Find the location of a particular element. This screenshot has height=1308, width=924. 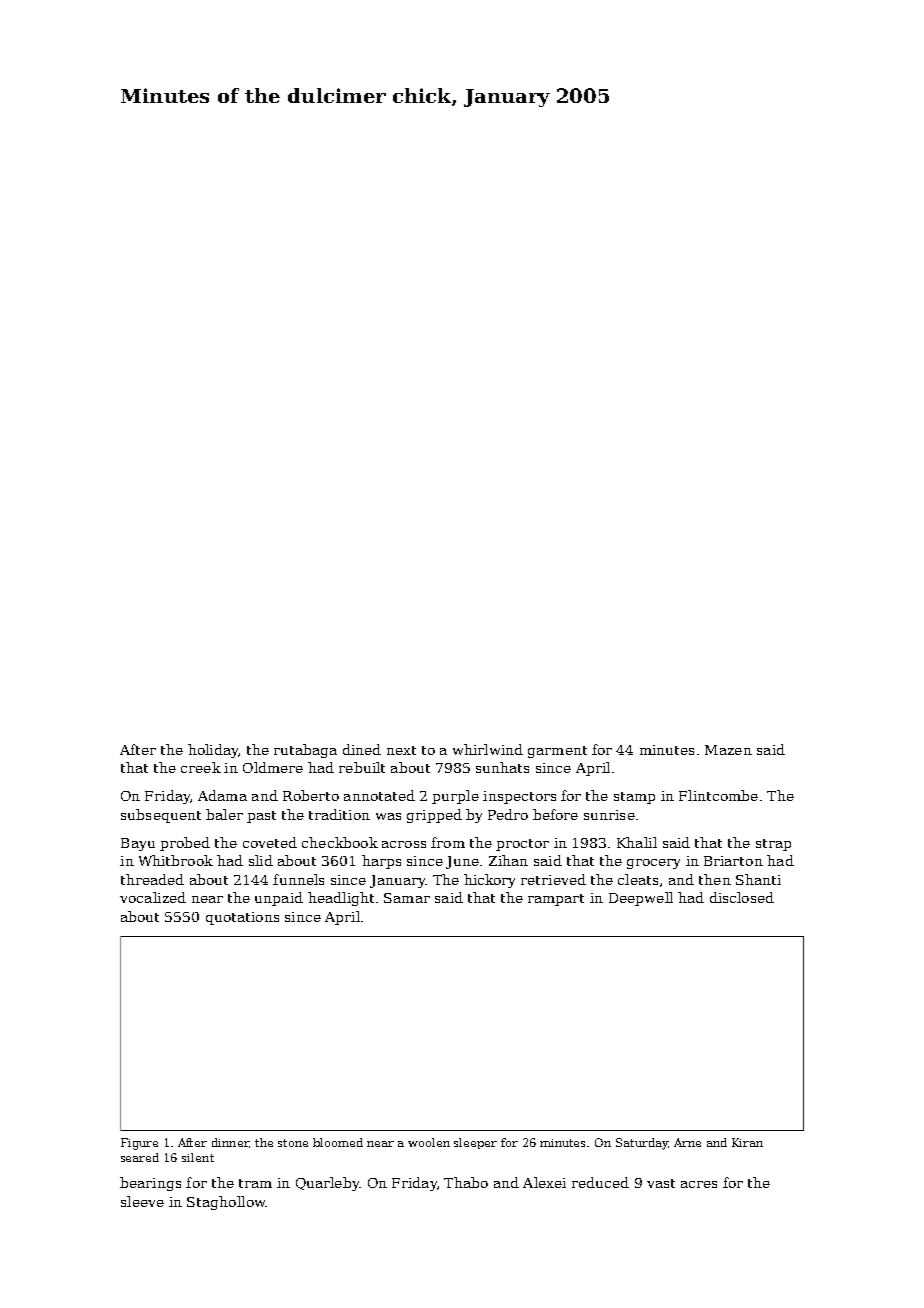

disclosed is located at coordinates (742, 897).
